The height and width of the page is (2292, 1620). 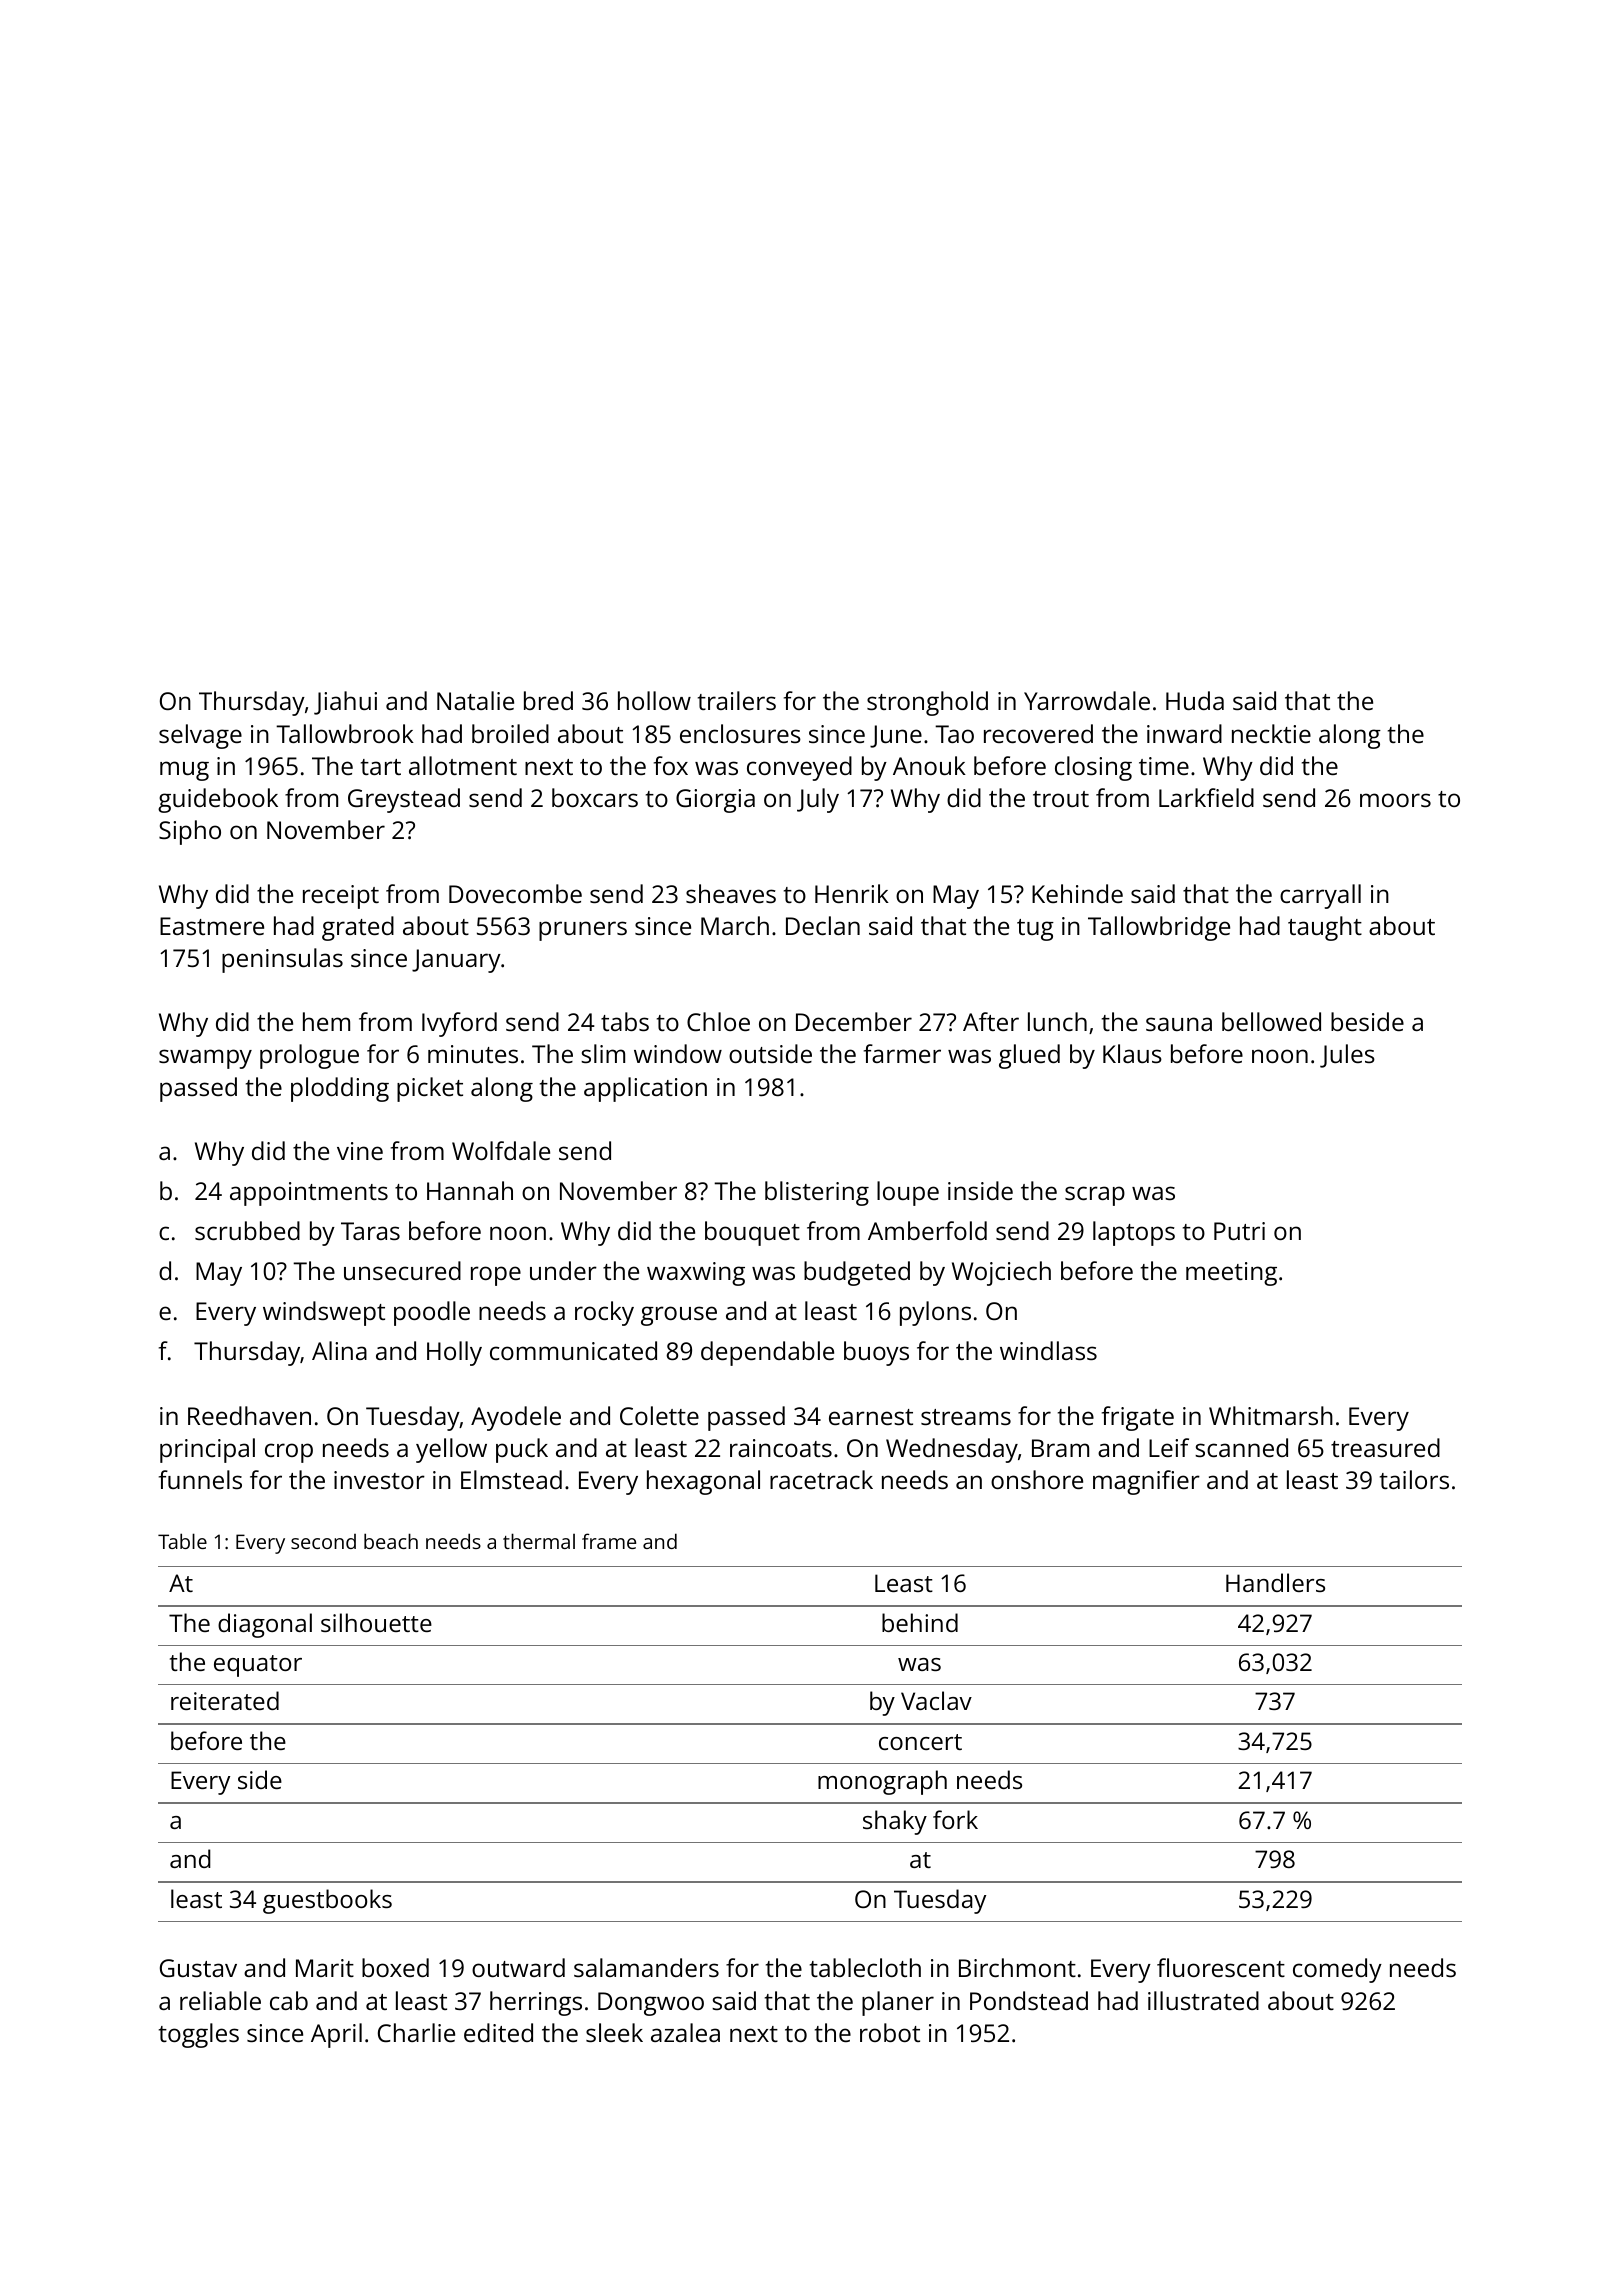 I want to click on scrap, so click(x=1095, y=1196).
